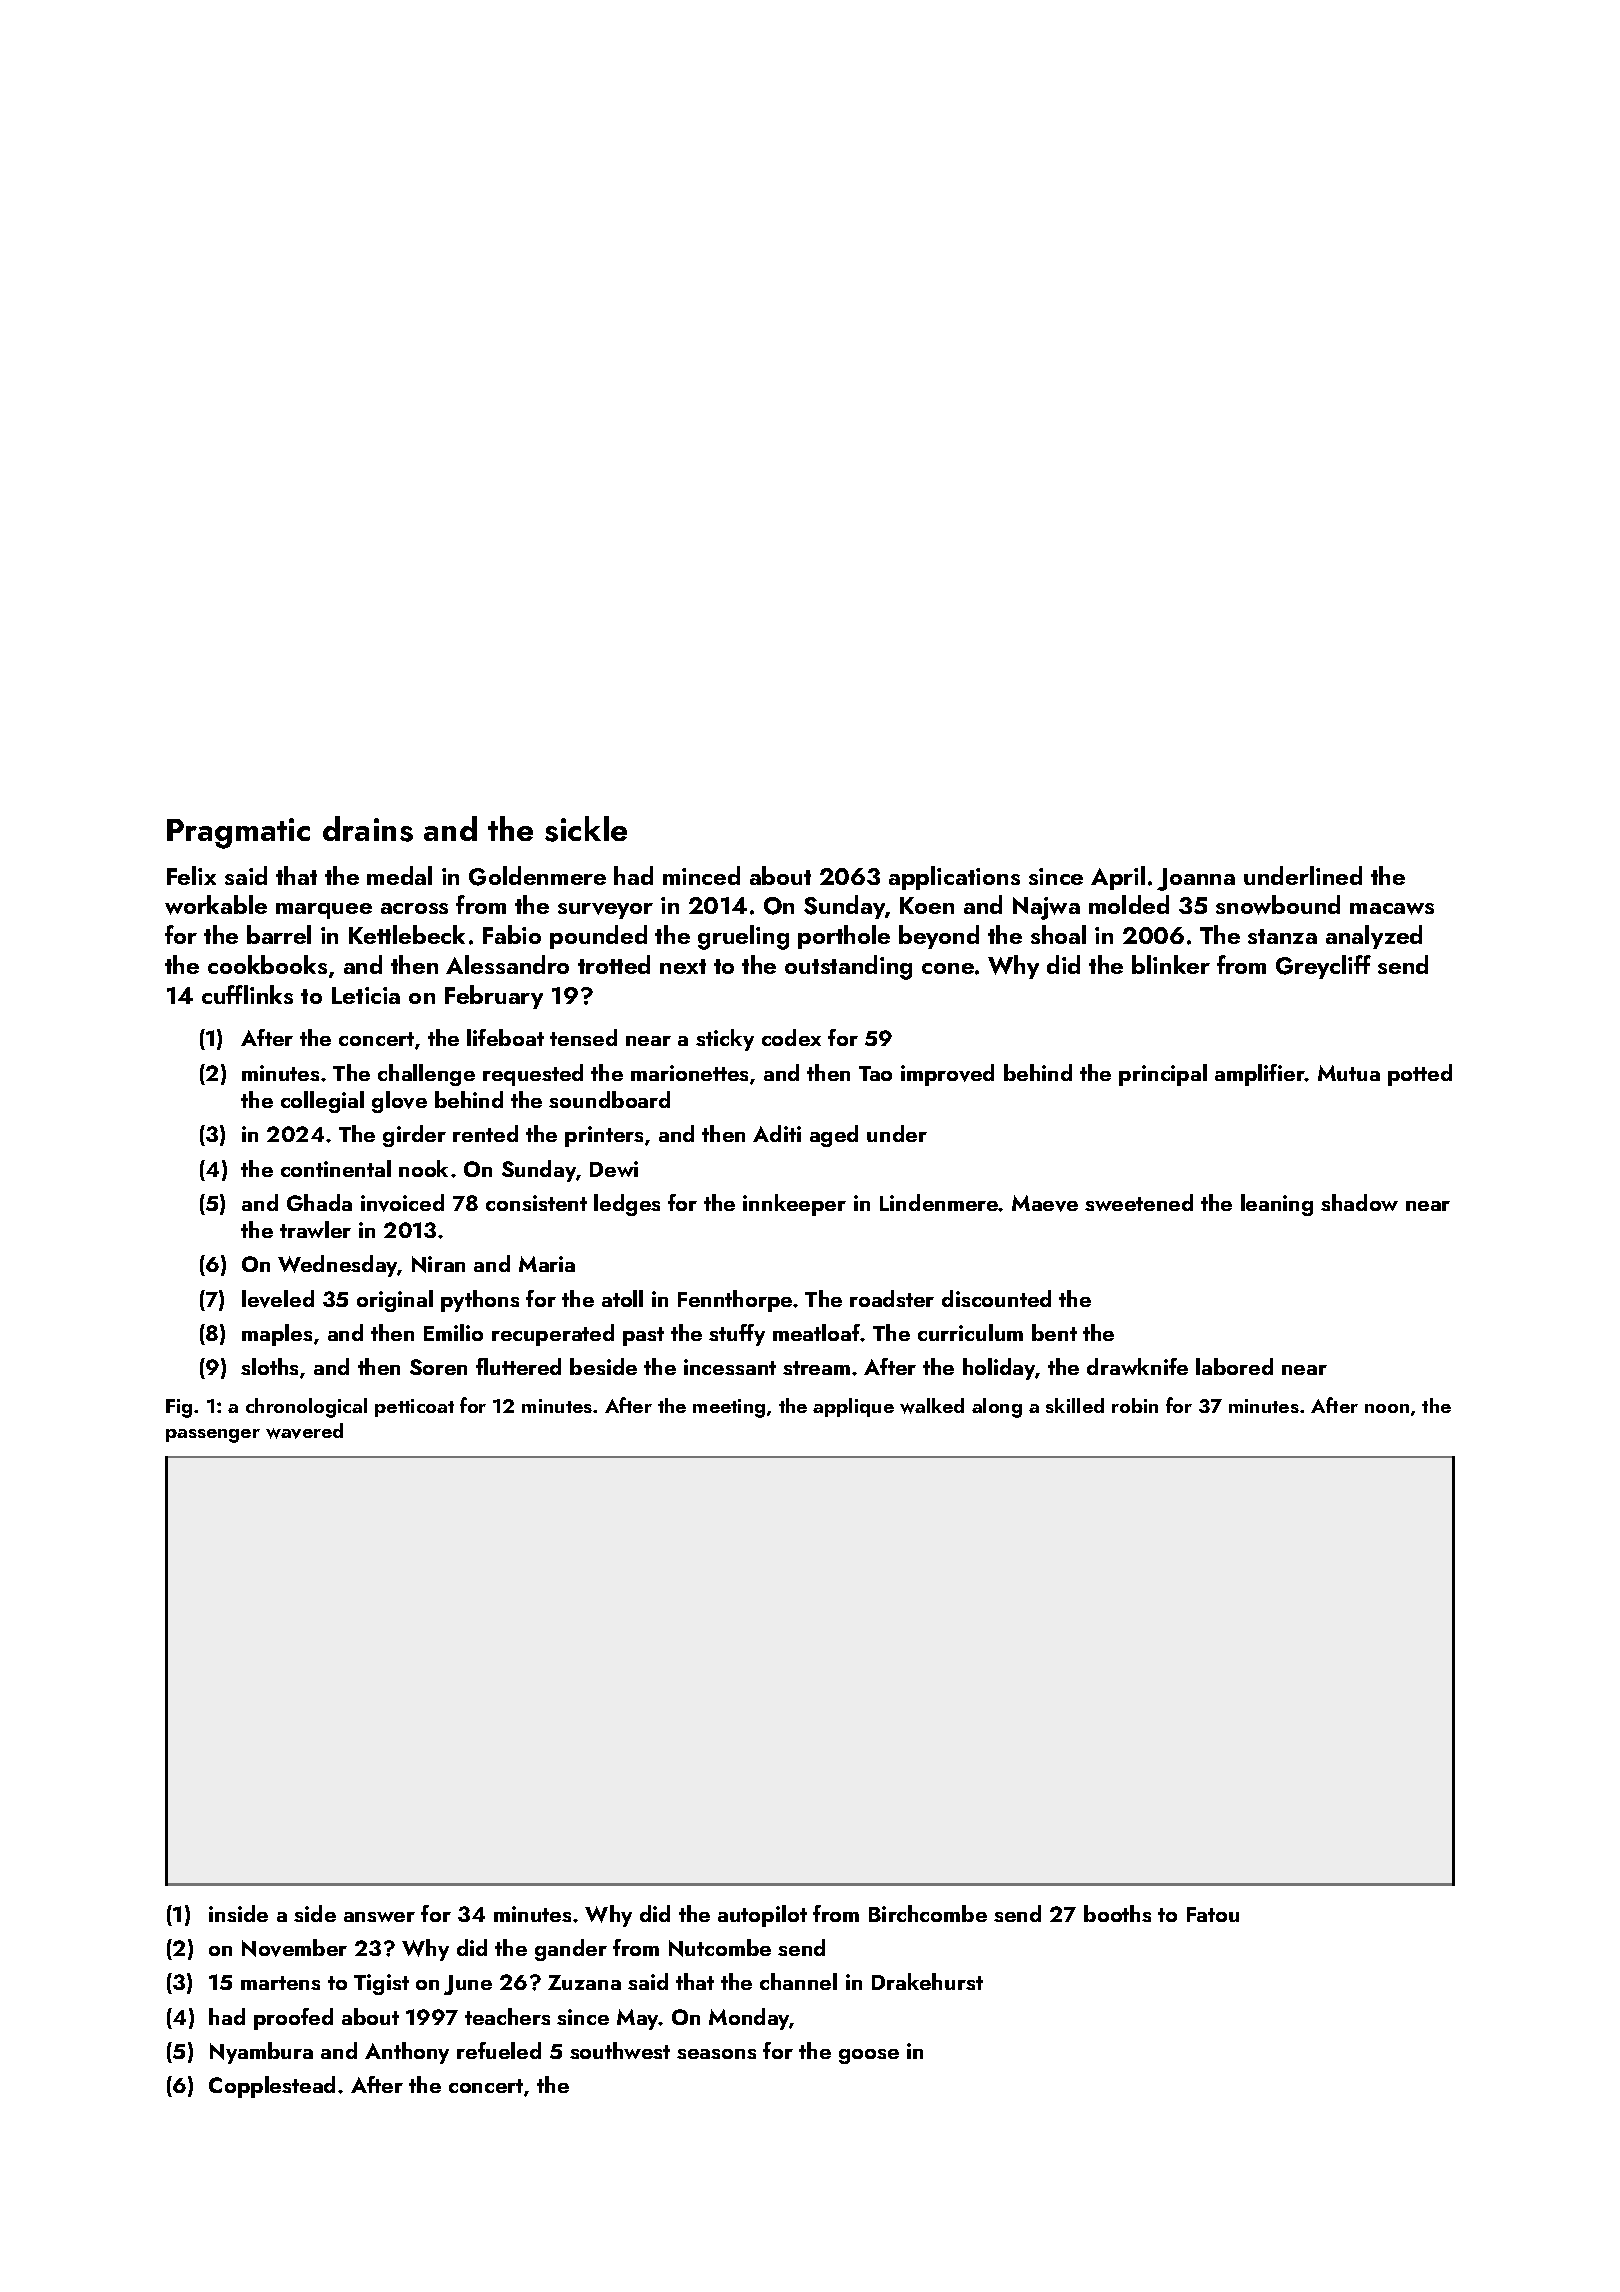 The height and width of the screenshot is (2292, 1620). I want to click on potted, so click(1420, 1075).
